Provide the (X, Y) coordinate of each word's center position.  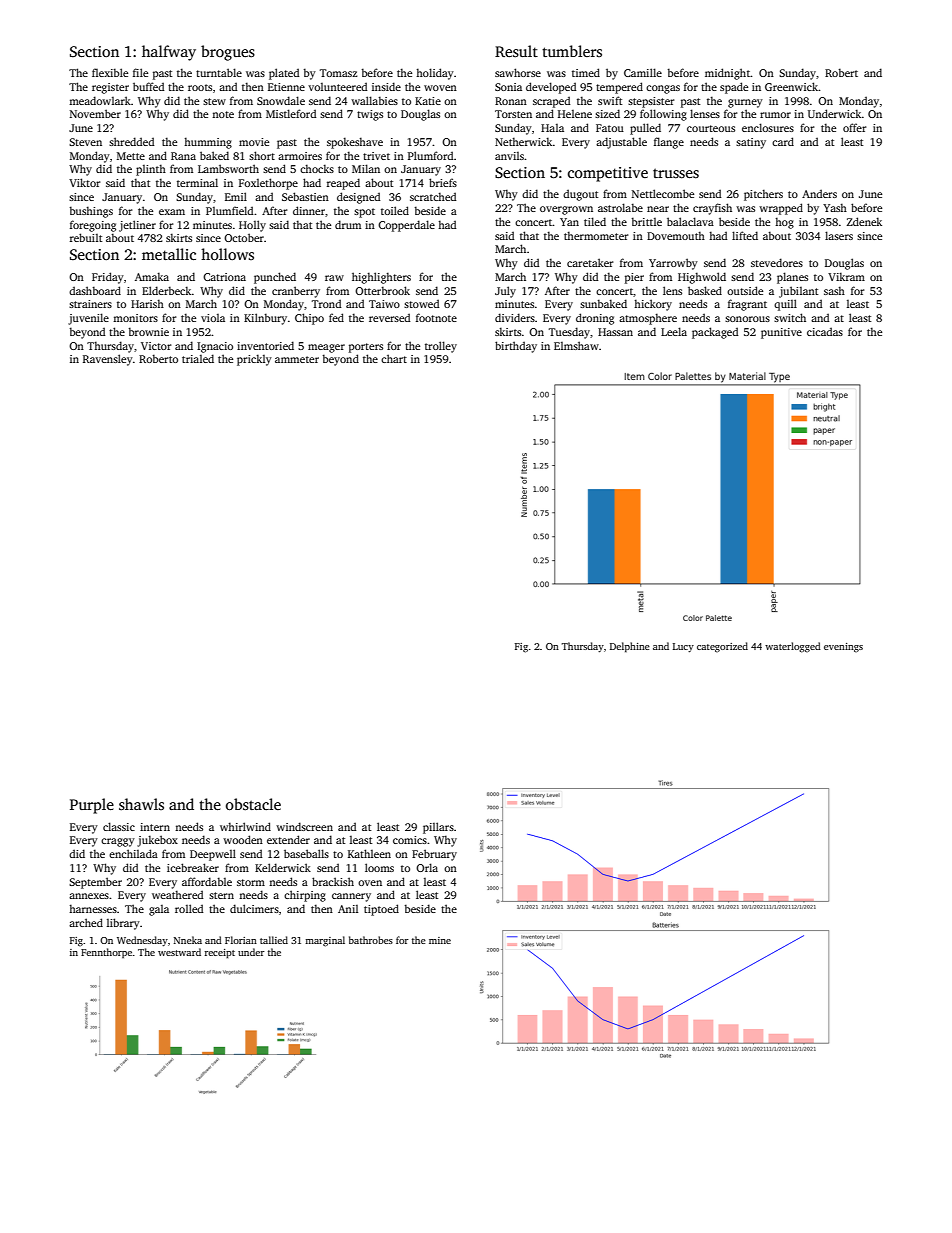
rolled (189, 908)
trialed (198, 358)
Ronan (511, 101)
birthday (516, 347)
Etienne (286, 87)
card (783, 141)
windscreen (304, 826)
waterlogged (793, 647)
